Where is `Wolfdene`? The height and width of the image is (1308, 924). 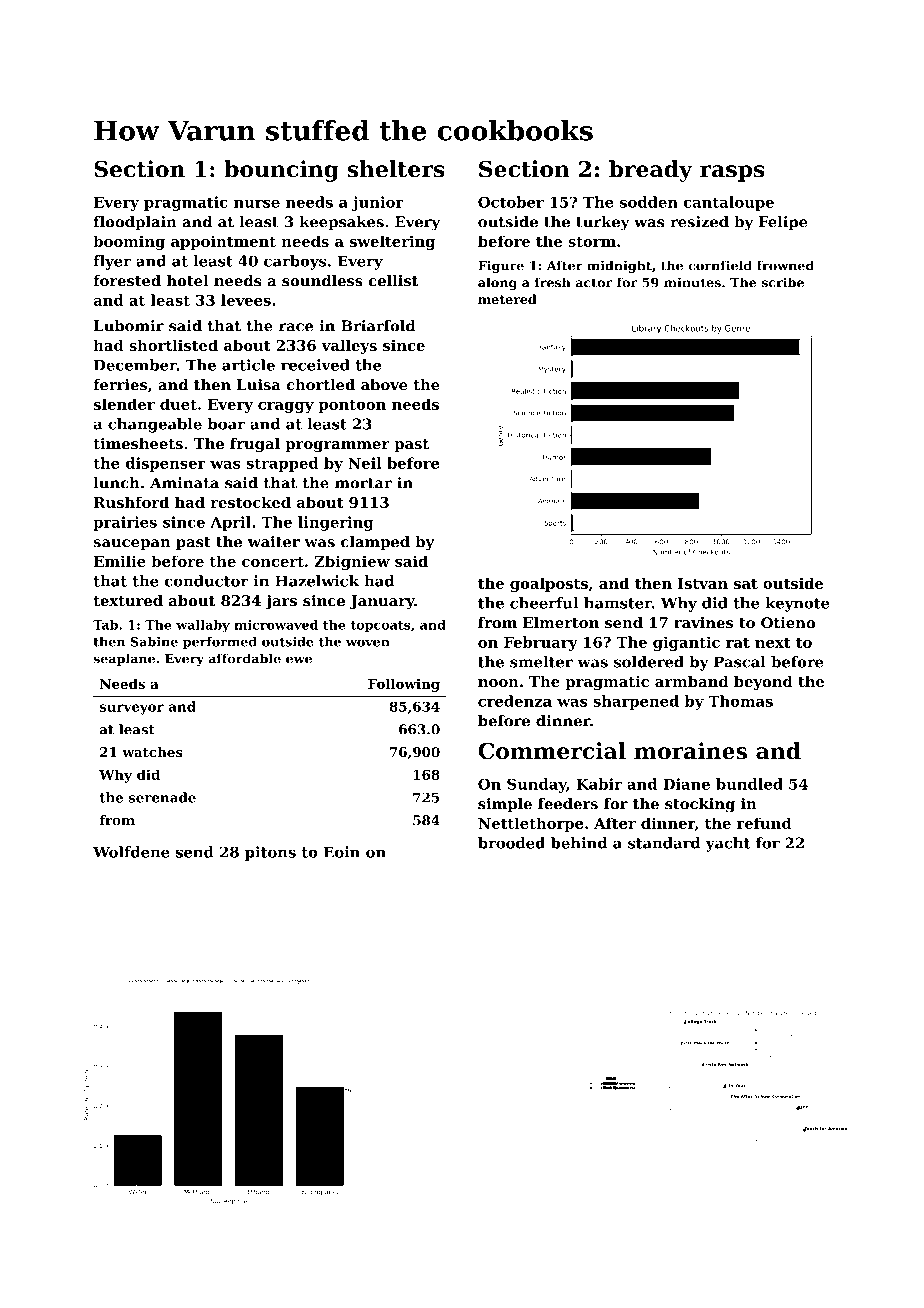 Wolfdene is located at coordinates (131, 852).
